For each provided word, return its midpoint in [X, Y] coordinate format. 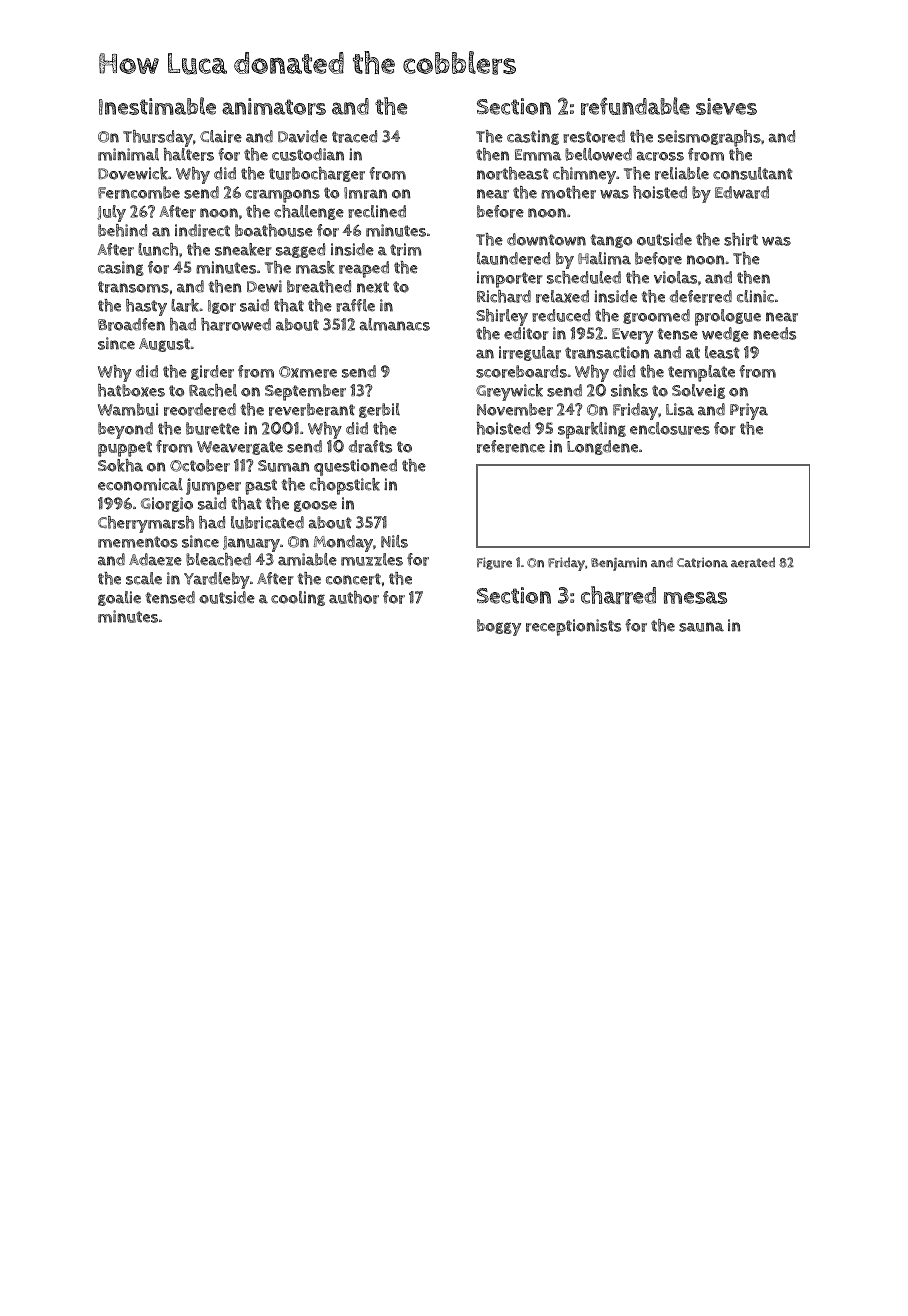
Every [632, 336]
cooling [298, 598]
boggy [499, 627]
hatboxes [131, 390]
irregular [530, 353]
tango [611, 241]
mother [568, 192]
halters [189, 154]
